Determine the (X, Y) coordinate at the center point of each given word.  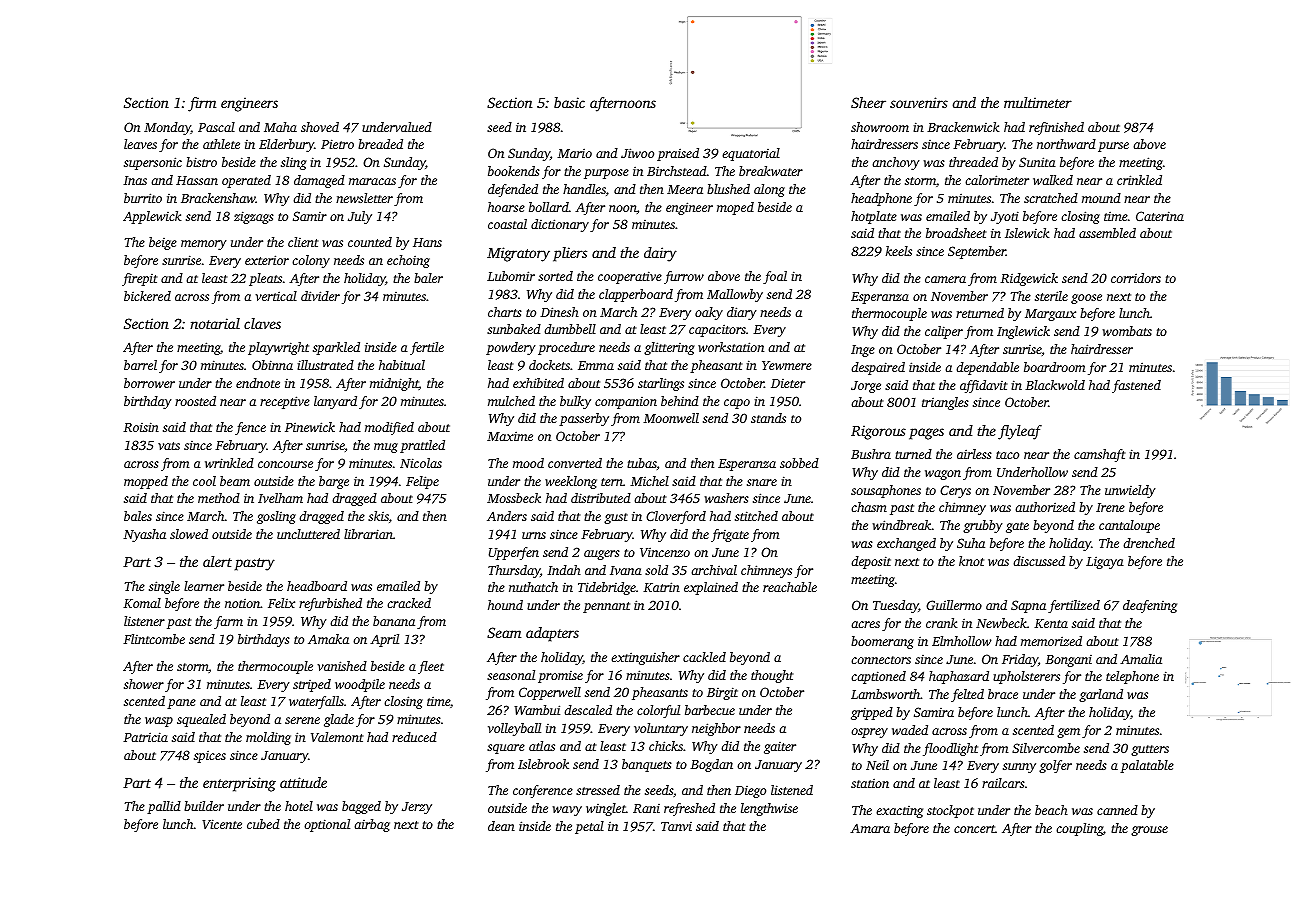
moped (735, 208)
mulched (511, 401)
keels (899, 251)
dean (501, 826)
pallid (164, 807)
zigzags (254, 217)
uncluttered (308, 534)
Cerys (955, 491)
